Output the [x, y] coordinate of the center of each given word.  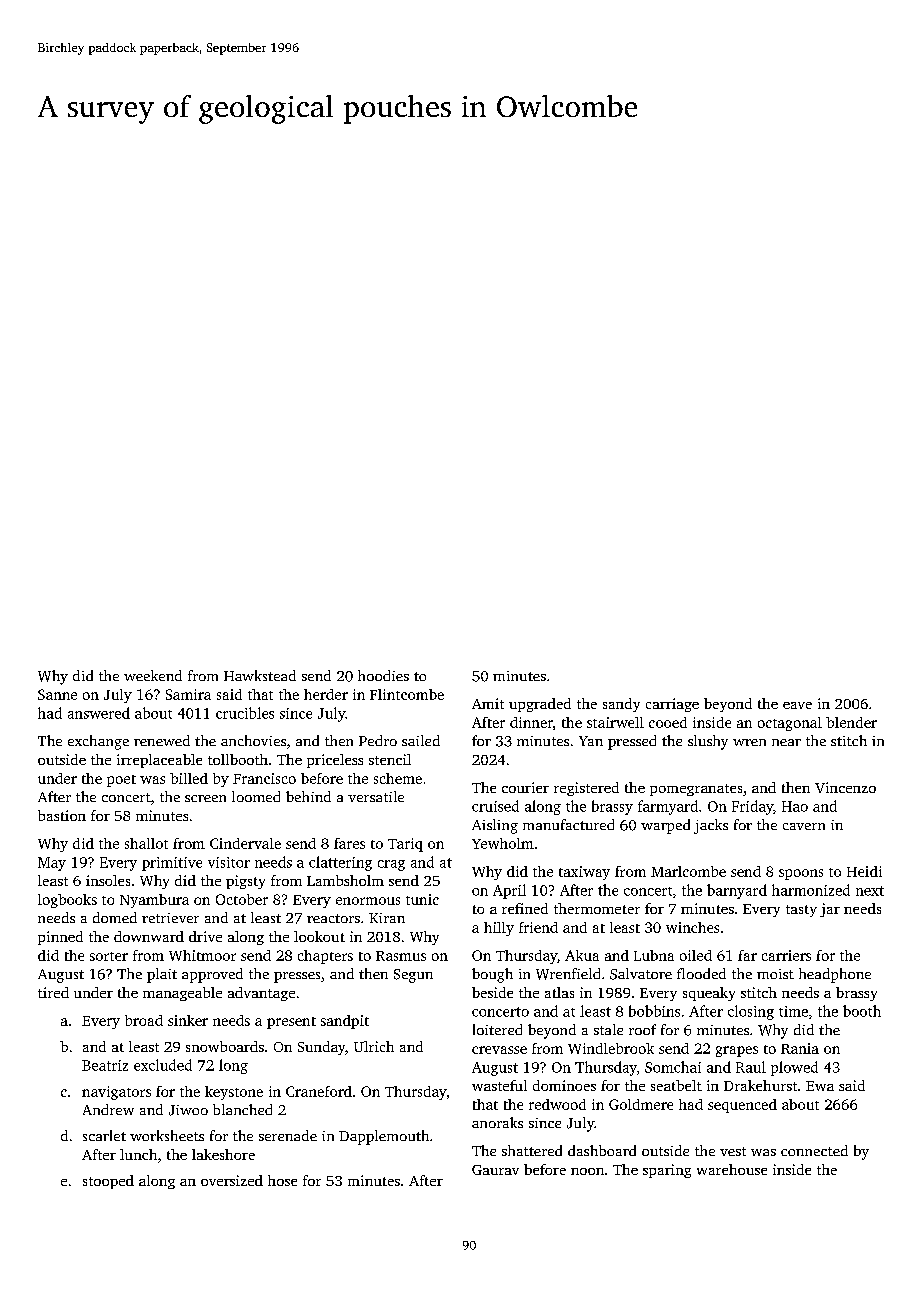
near [786, 742]
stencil [390, 759]
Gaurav [495, 1170]
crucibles [245, 713]
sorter [109, 956]
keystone [234, 1093]
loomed [256, 796]
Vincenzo [845, 787]
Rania [800, 1048]
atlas [559, 992]
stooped [108, 1182]
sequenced [742, 1106]
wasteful [499, 1085]
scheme [398, 778]
